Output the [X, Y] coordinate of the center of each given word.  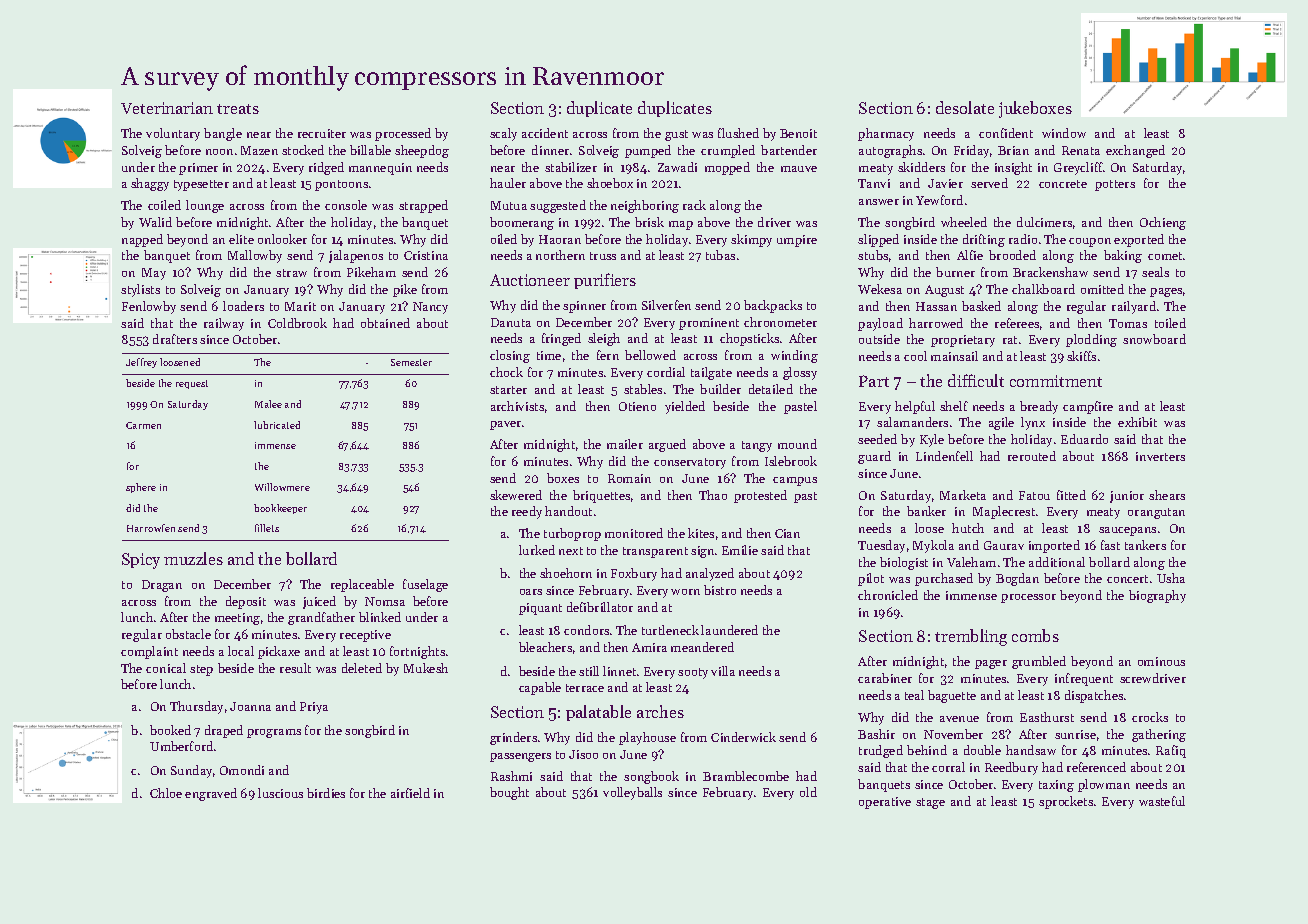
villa [723, 671]
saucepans [1127, 531]
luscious [280, 793]
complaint [149, 652]
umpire [797, 241]
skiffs [1081, 356]
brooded [1012, 255]
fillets [267, 528]
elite [241, 239]
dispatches [1094, 696]
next [571, 551]
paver [505, 425]
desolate [965, 107]
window [1064, 133]
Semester [411, 362]
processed [403, 134]
